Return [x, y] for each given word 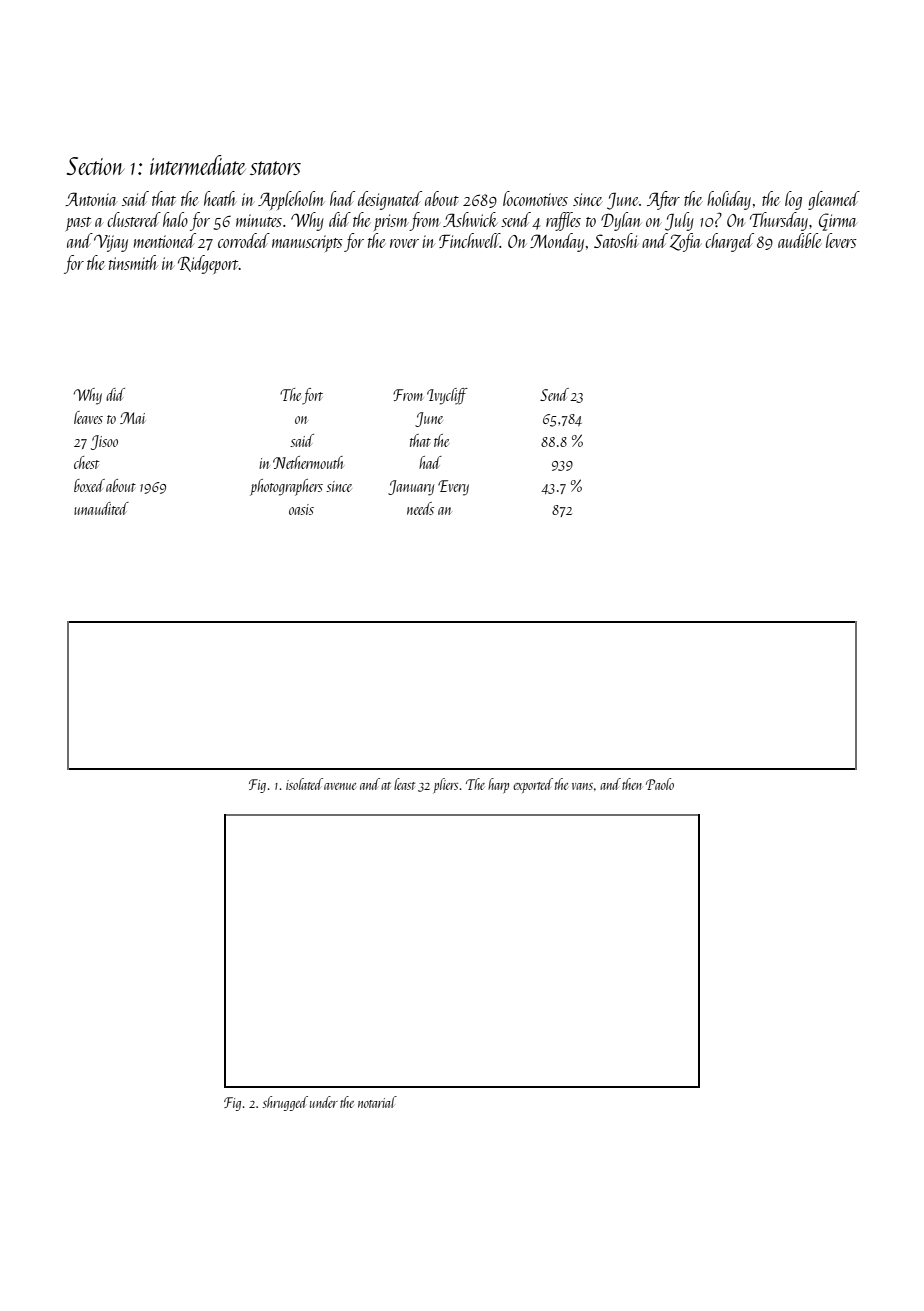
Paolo [660, 784]
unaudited [101, 508]
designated [390, 200]
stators [275, 168]
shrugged [285, 1103]
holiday [729, 200]
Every [453, 488]
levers [841, 240]
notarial [377, 1102]
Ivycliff [447, 396]
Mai [132, 418]
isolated [304, 784]
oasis [301, 509]
